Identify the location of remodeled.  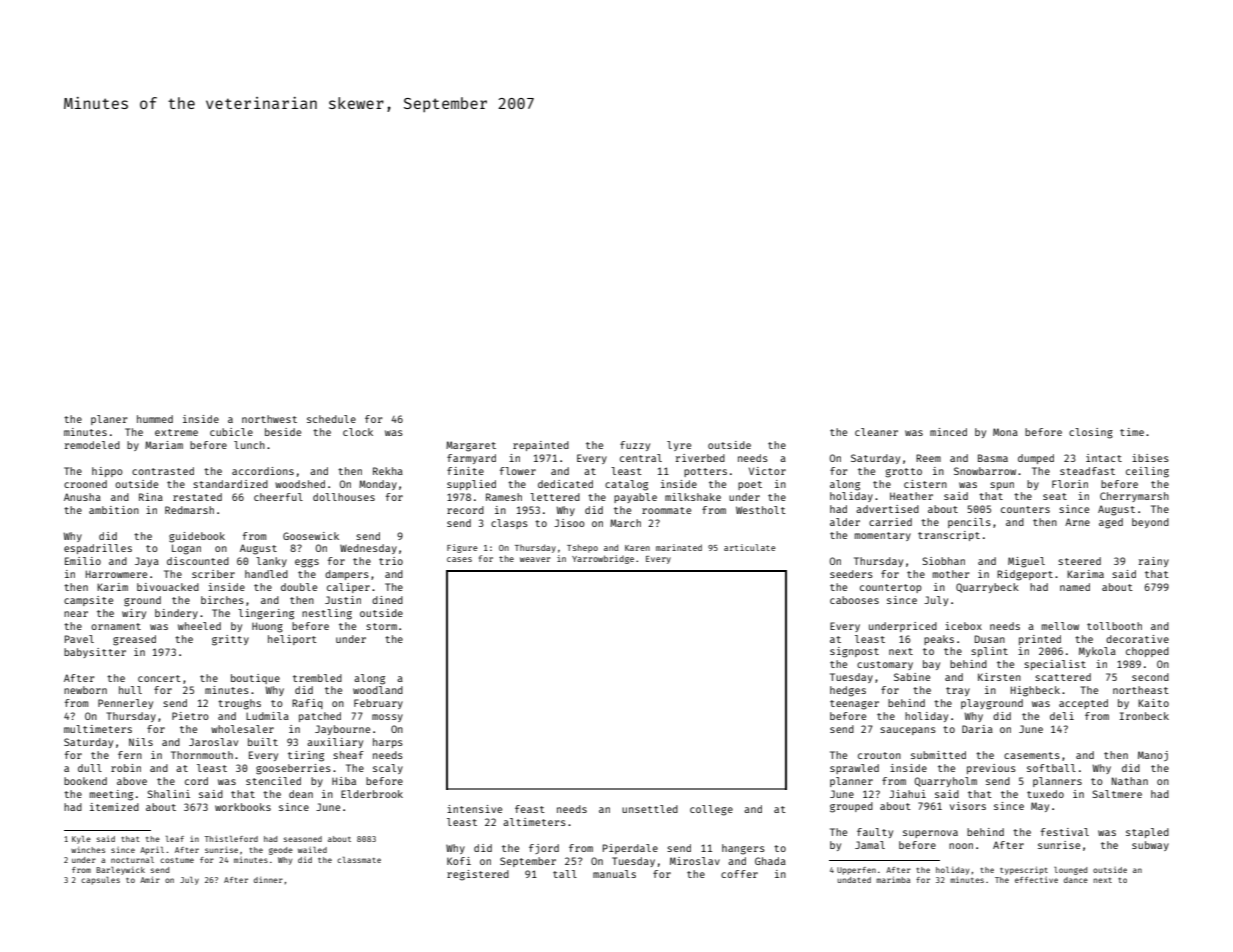
(92, 445).
